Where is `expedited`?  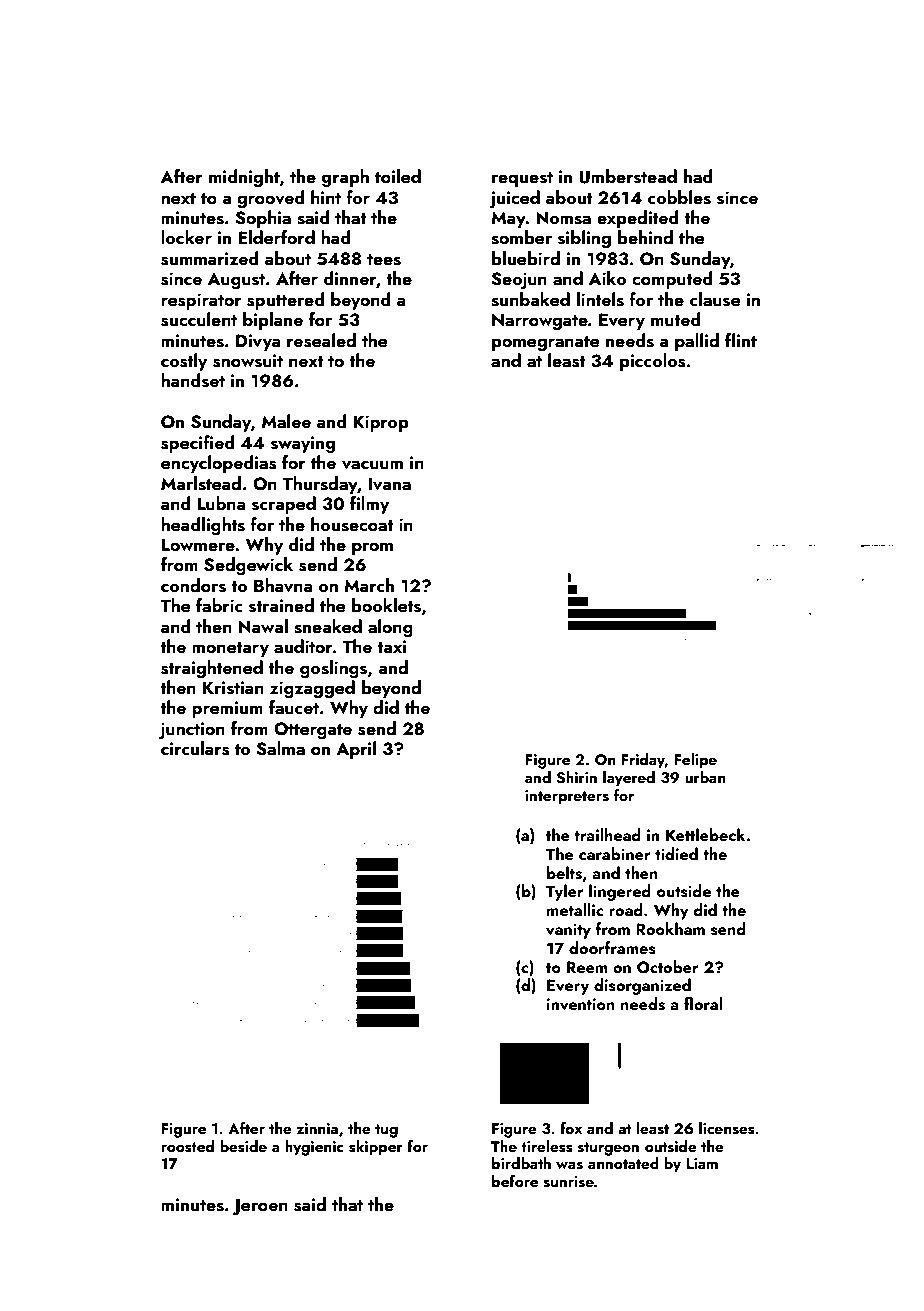
expedited is located at coordinates (638, 219).
